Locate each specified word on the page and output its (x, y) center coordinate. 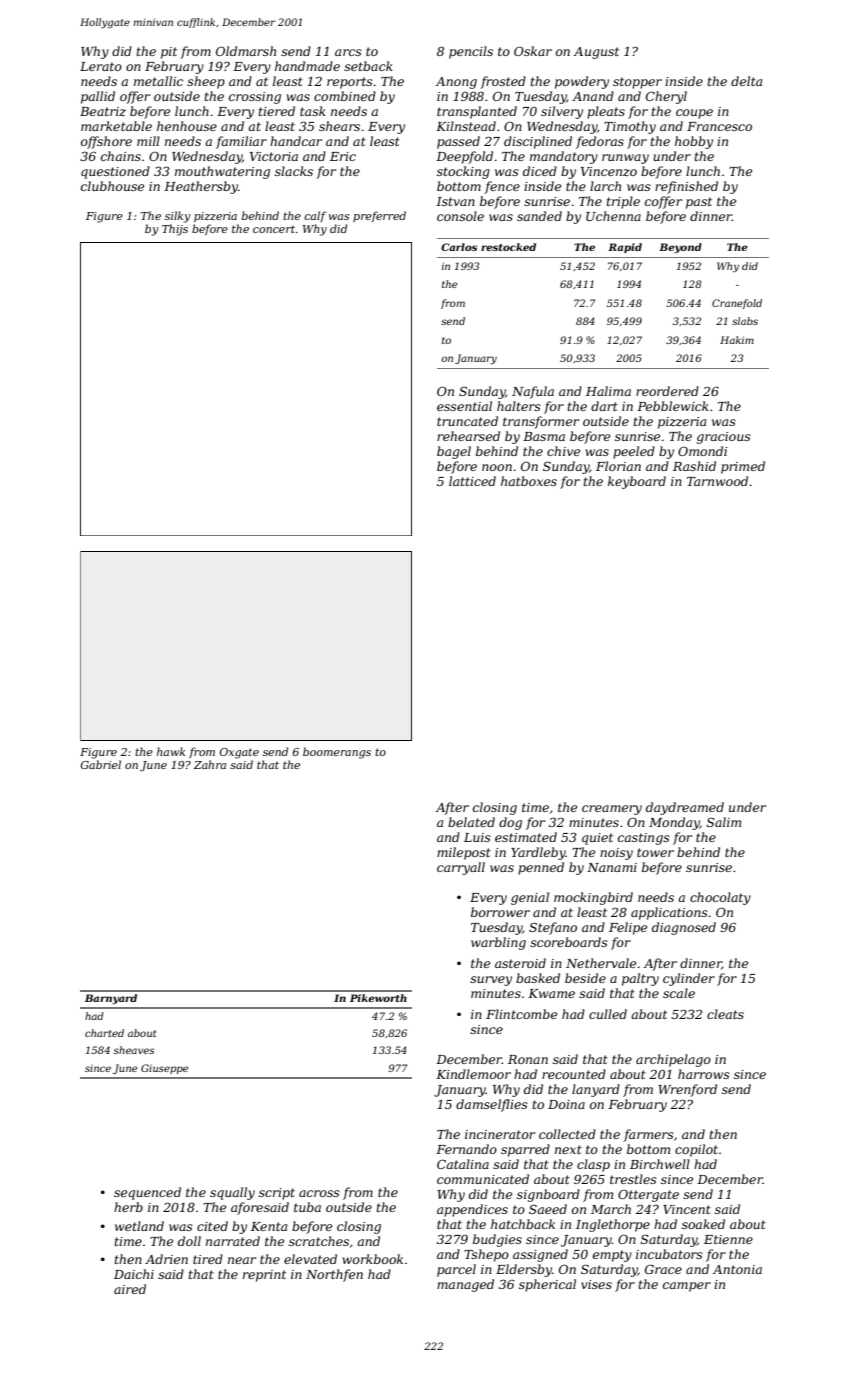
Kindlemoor (473, 1074)
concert (274, 229)
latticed (472, 481)
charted (104, 1033)
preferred (379, 216)
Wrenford (687, 1090)
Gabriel (101, 764)
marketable (116, 126)
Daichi (134, 1274)
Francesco (719, 126)
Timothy (630, 127)
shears (339, 126)
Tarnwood (717, 481)
